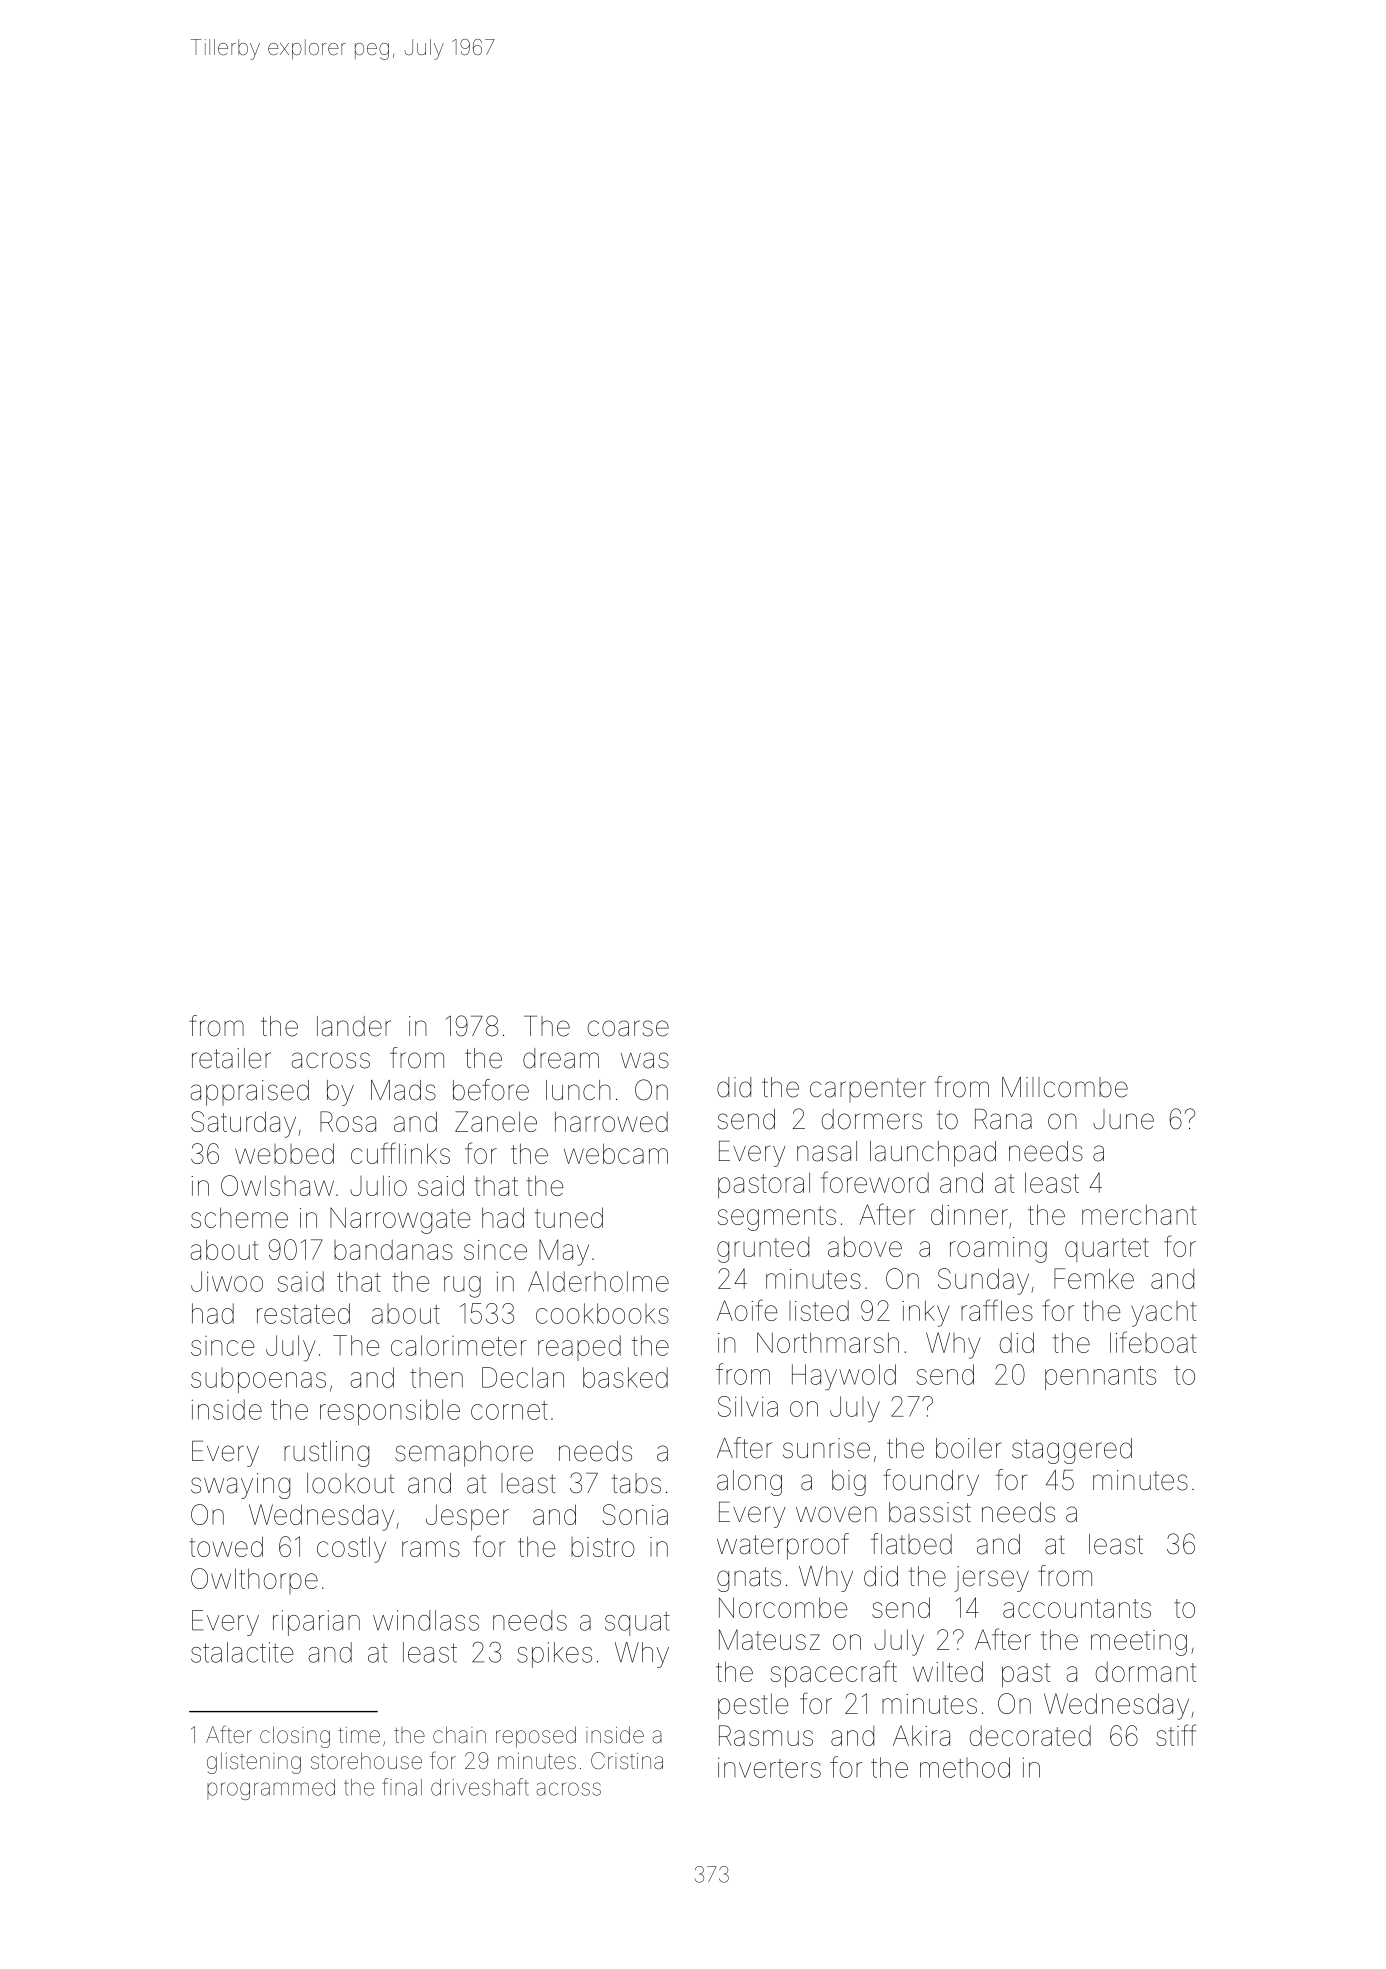  What do you see at coordinates (849, 1483) in the page?
I see `big` at bounding box center [849, 1483].
